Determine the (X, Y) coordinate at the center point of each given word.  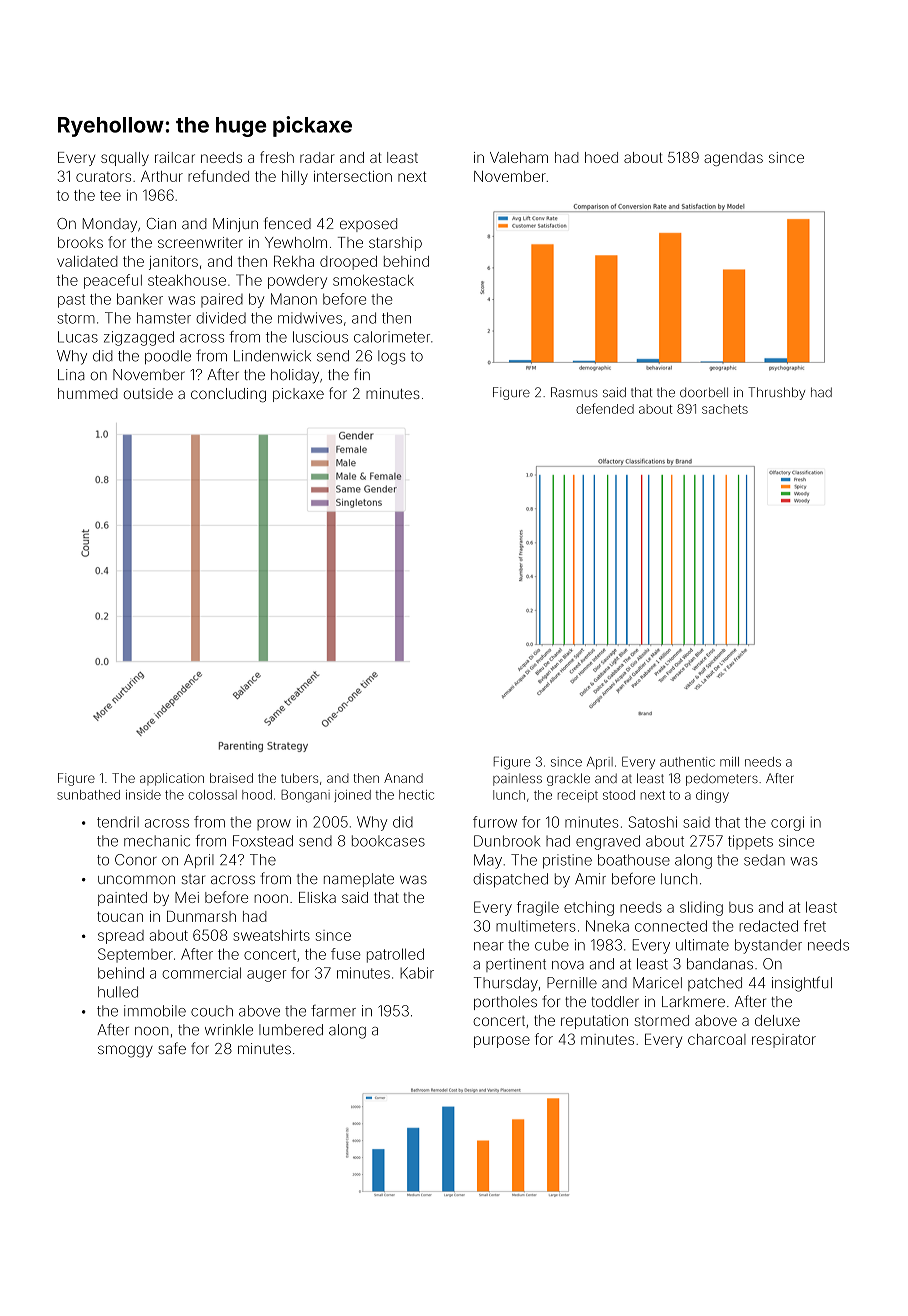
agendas (733, 159)
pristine (567, 861)
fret (815, 926)
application (172, 779)
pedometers (722, 780)
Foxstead (263, 841)
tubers (299, 778)
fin (362, 374)
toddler (615, 1001)
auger (266, 976)
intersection (353, 176)
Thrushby (776, 393)
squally (125, 159)
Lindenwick (272, 356)
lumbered (291, 1030)
